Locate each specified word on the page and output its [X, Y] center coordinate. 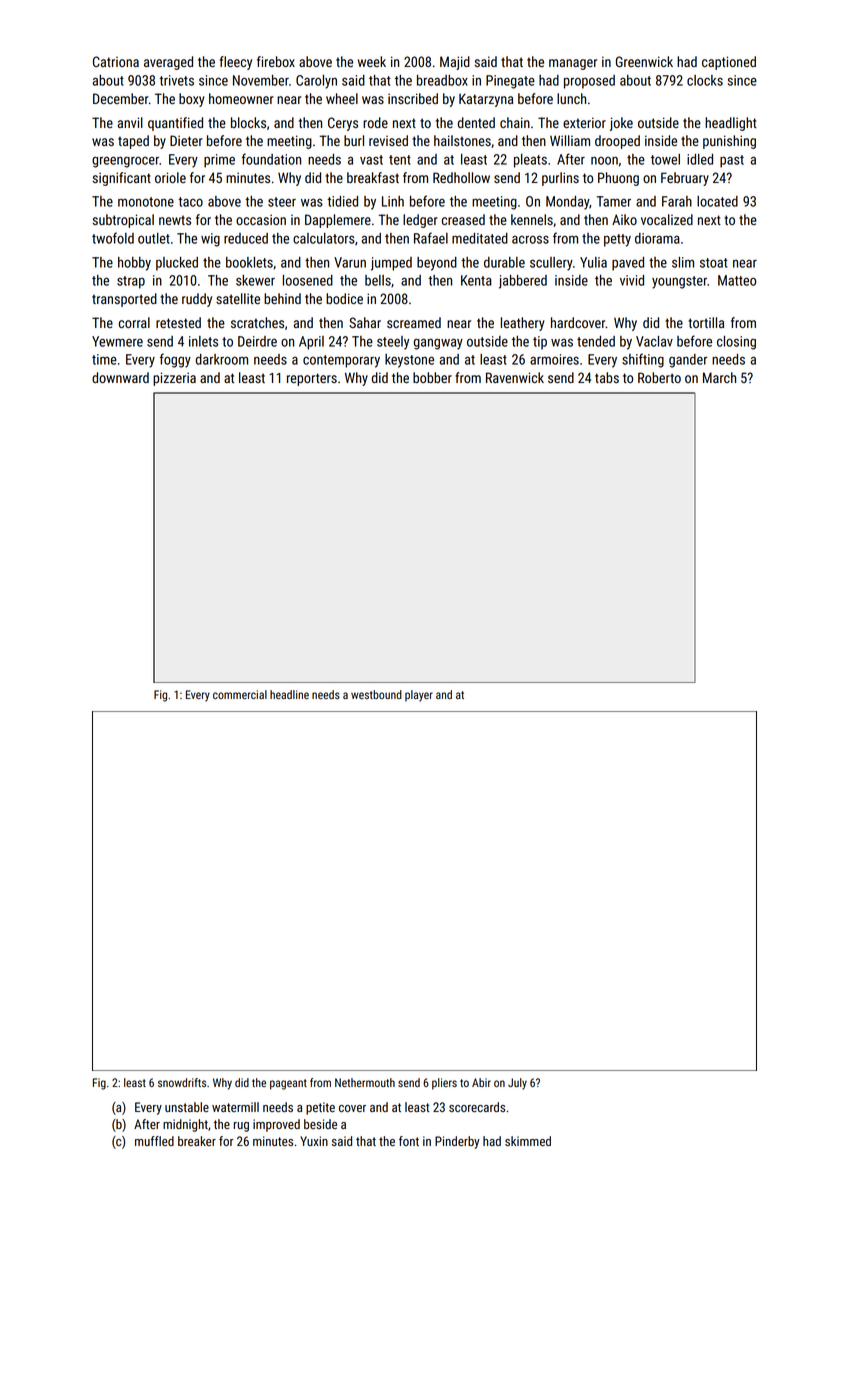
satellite [238, 298]
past [732, 161]
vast [371, 160]
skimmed [528, 1141]
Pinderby [457, 1142]
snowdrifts [182, 1082]
